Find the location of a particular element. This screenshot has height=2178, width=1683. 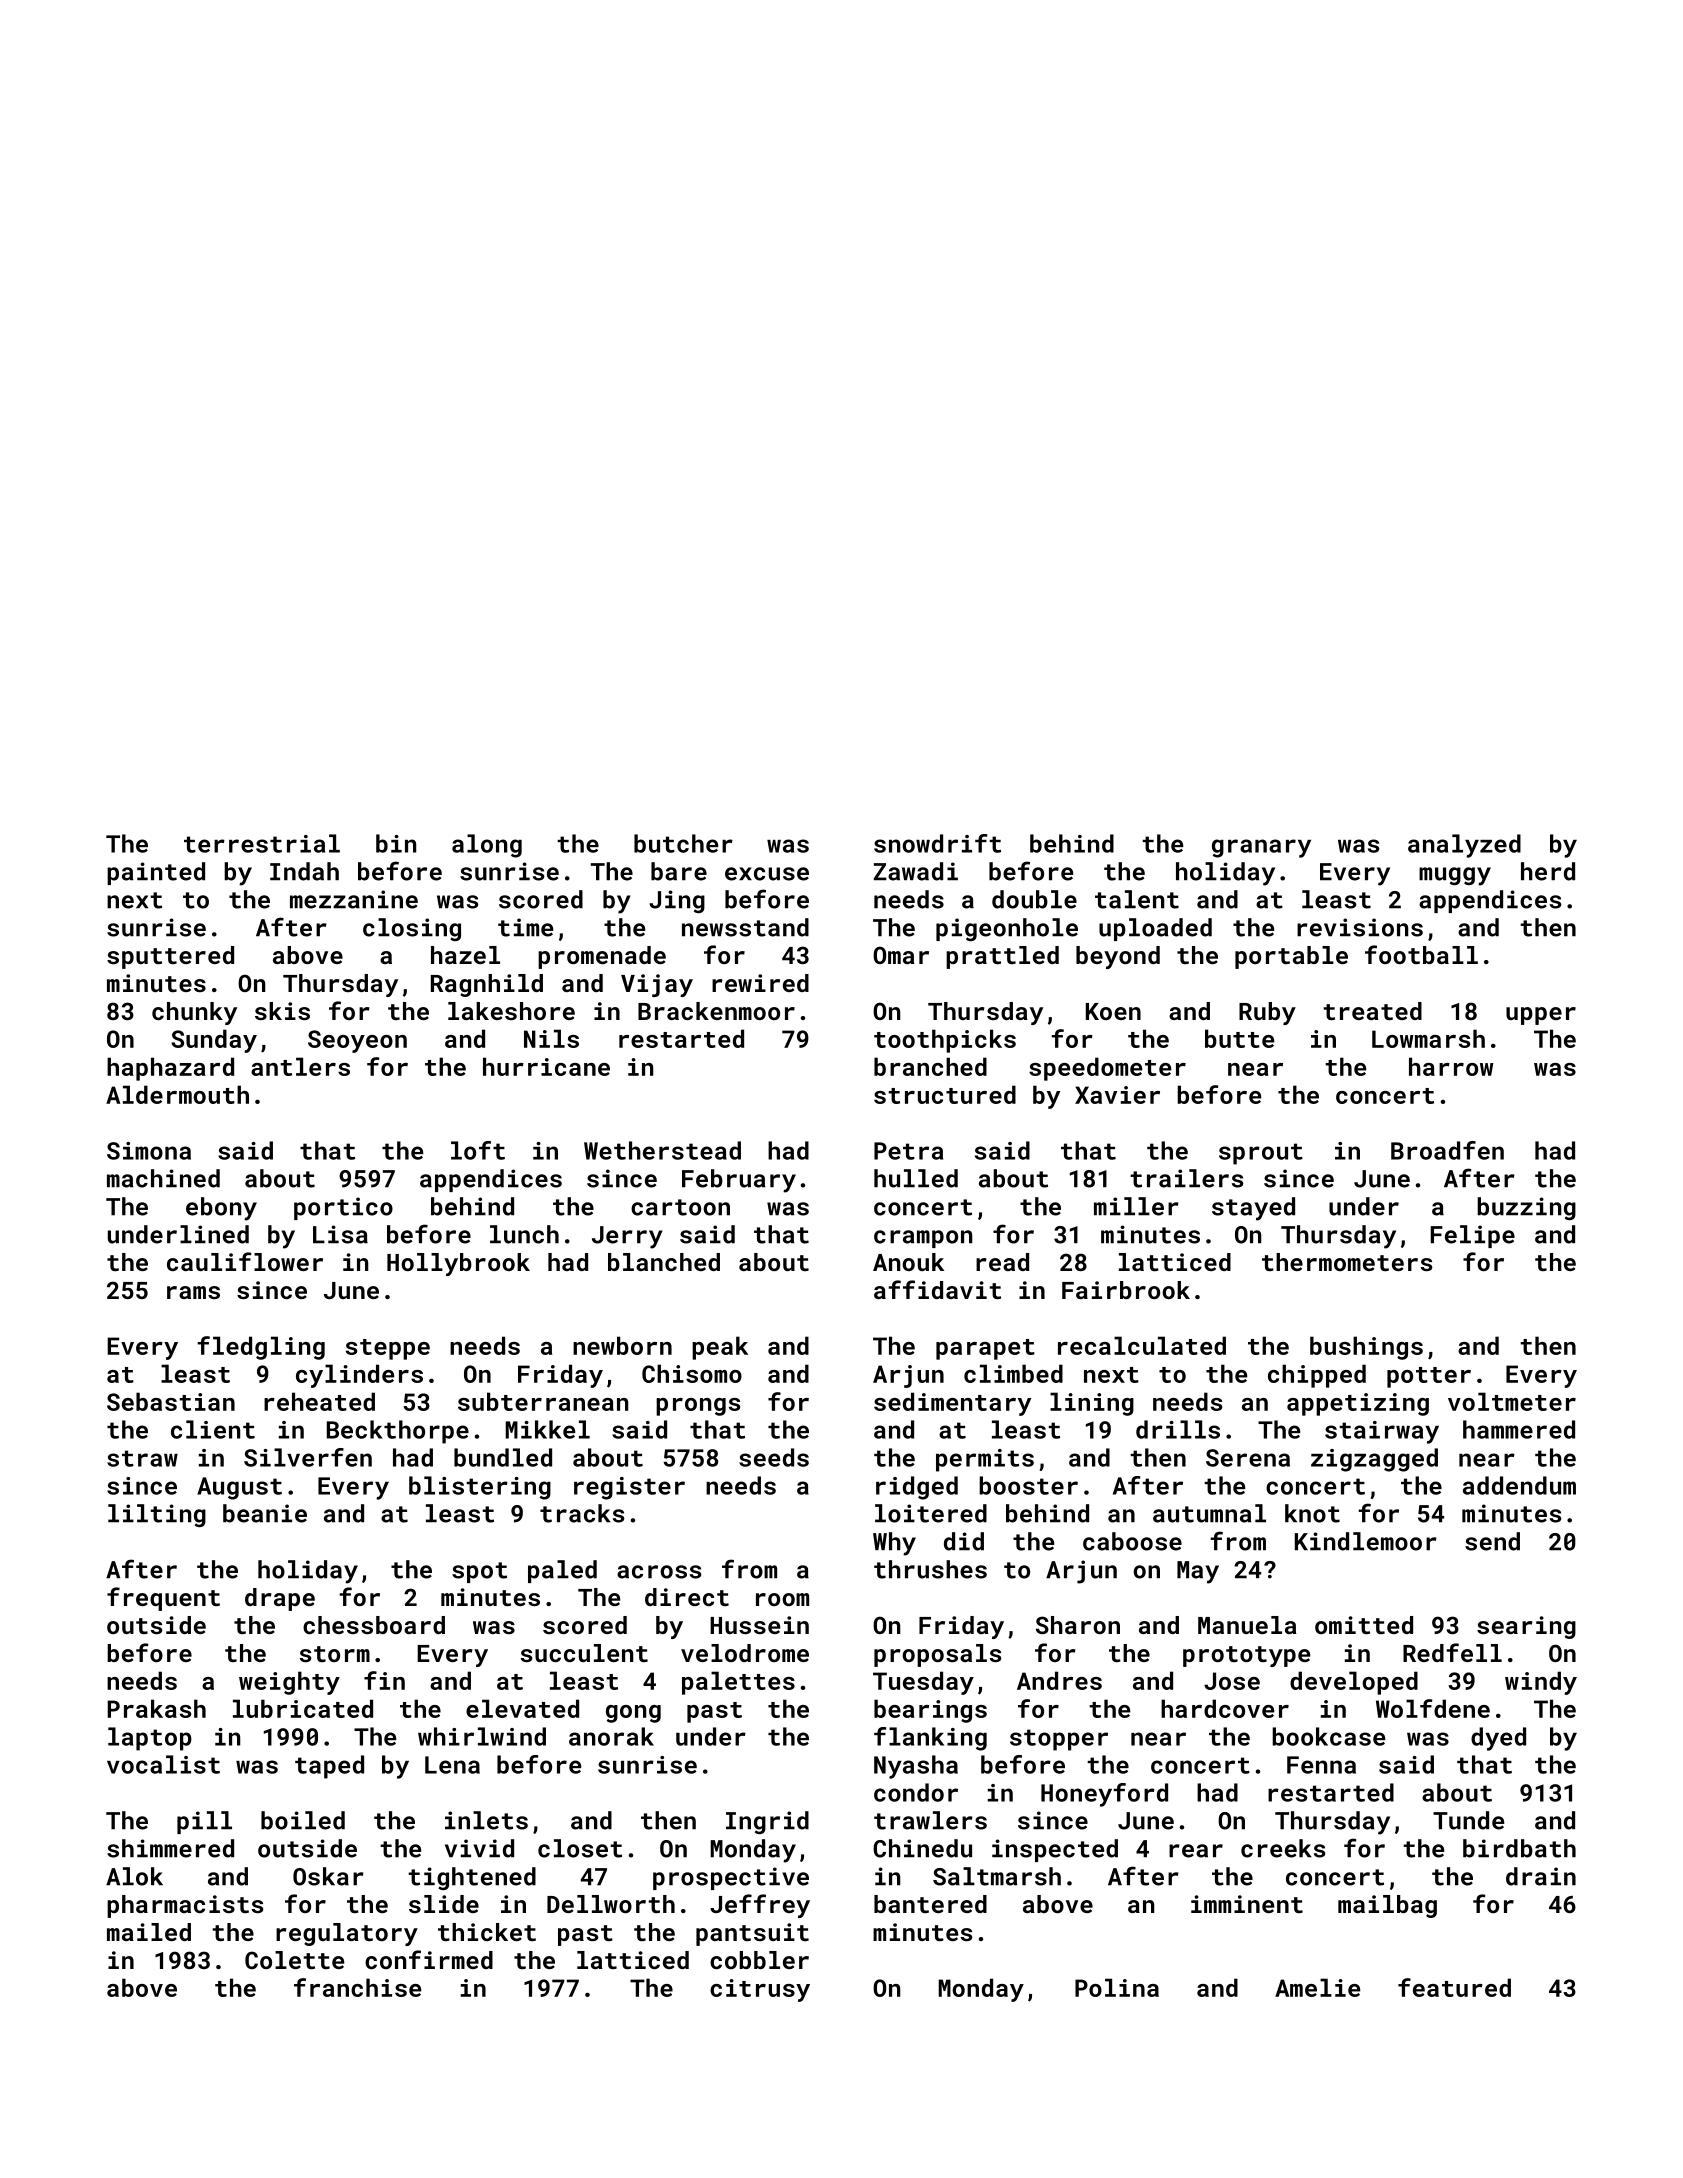

fledgling is located at coordinates (261, 1348).
